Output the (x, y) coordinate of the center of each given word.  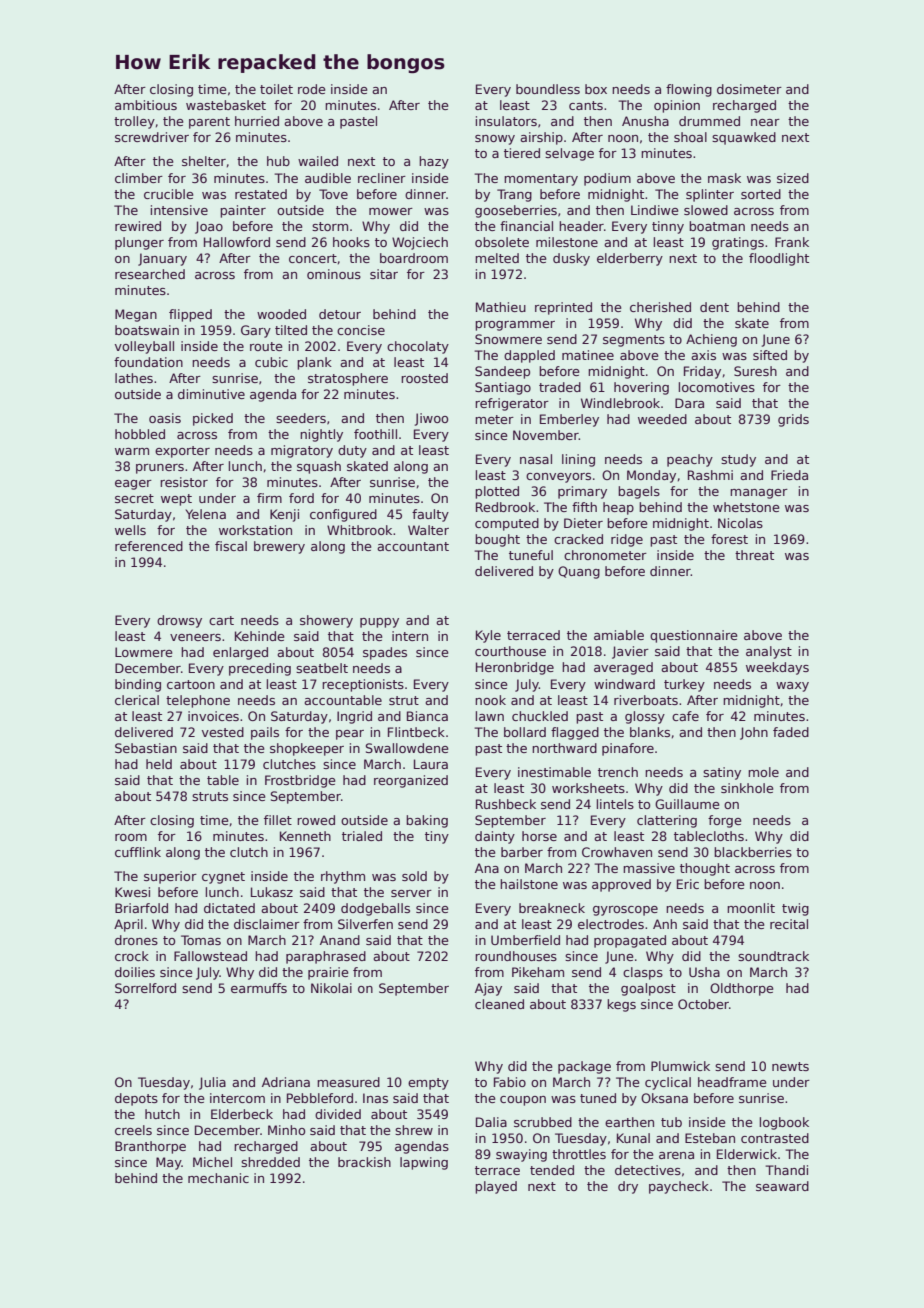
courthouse (510, 651)
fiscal (231, 546)
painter (243, 211)
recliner (382, 178)
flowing (689, 90)
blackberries (753, 852)
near (765, 122)
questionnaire (693, 636)
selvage (569, 154)
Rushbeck (506, 804)
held (159, 764)
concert (313, 258)
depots (136, 1099)
